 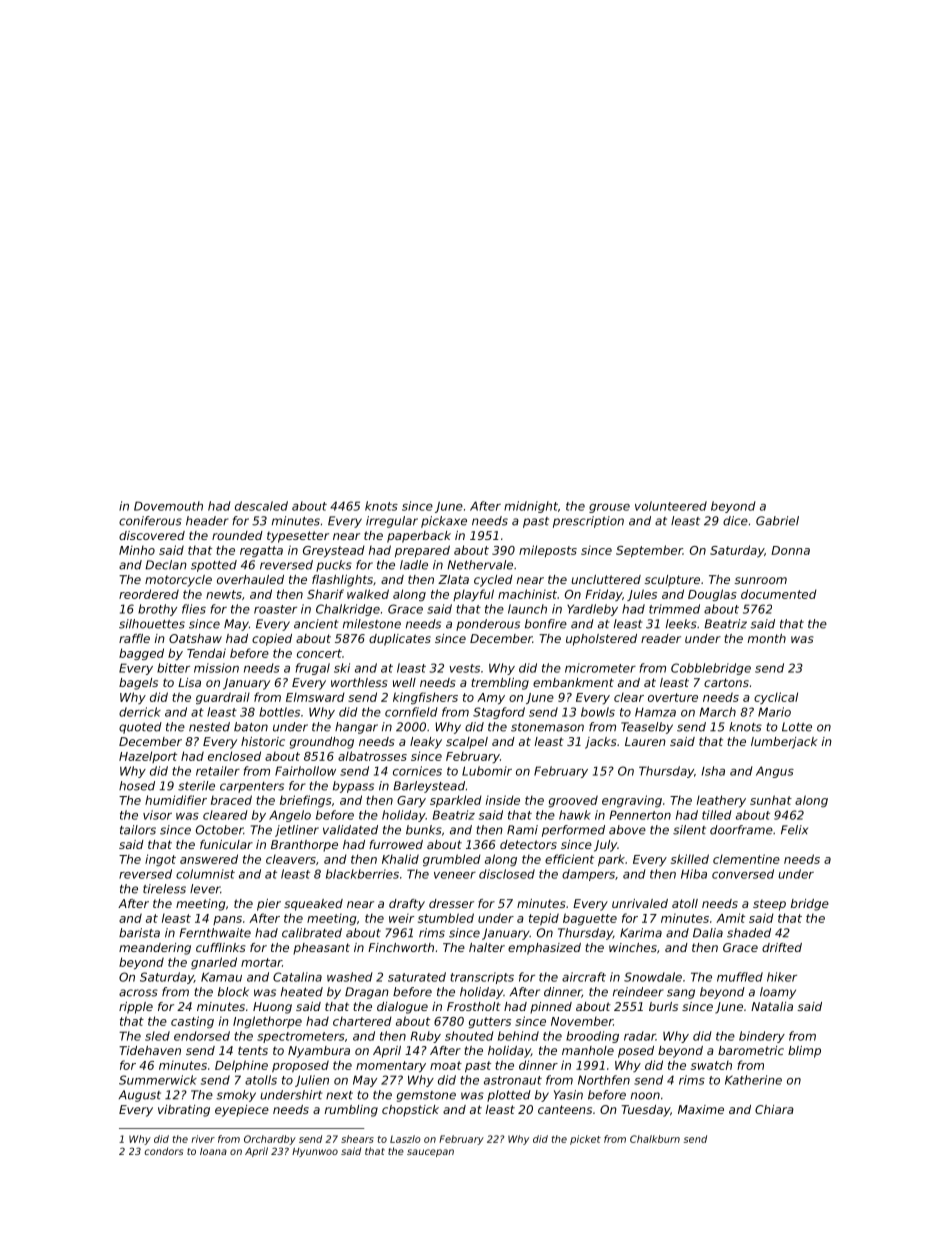 What do you see at coordinates (641, 933) in the screenshot?
I see `Karima` at bounding box center [641, 933].
